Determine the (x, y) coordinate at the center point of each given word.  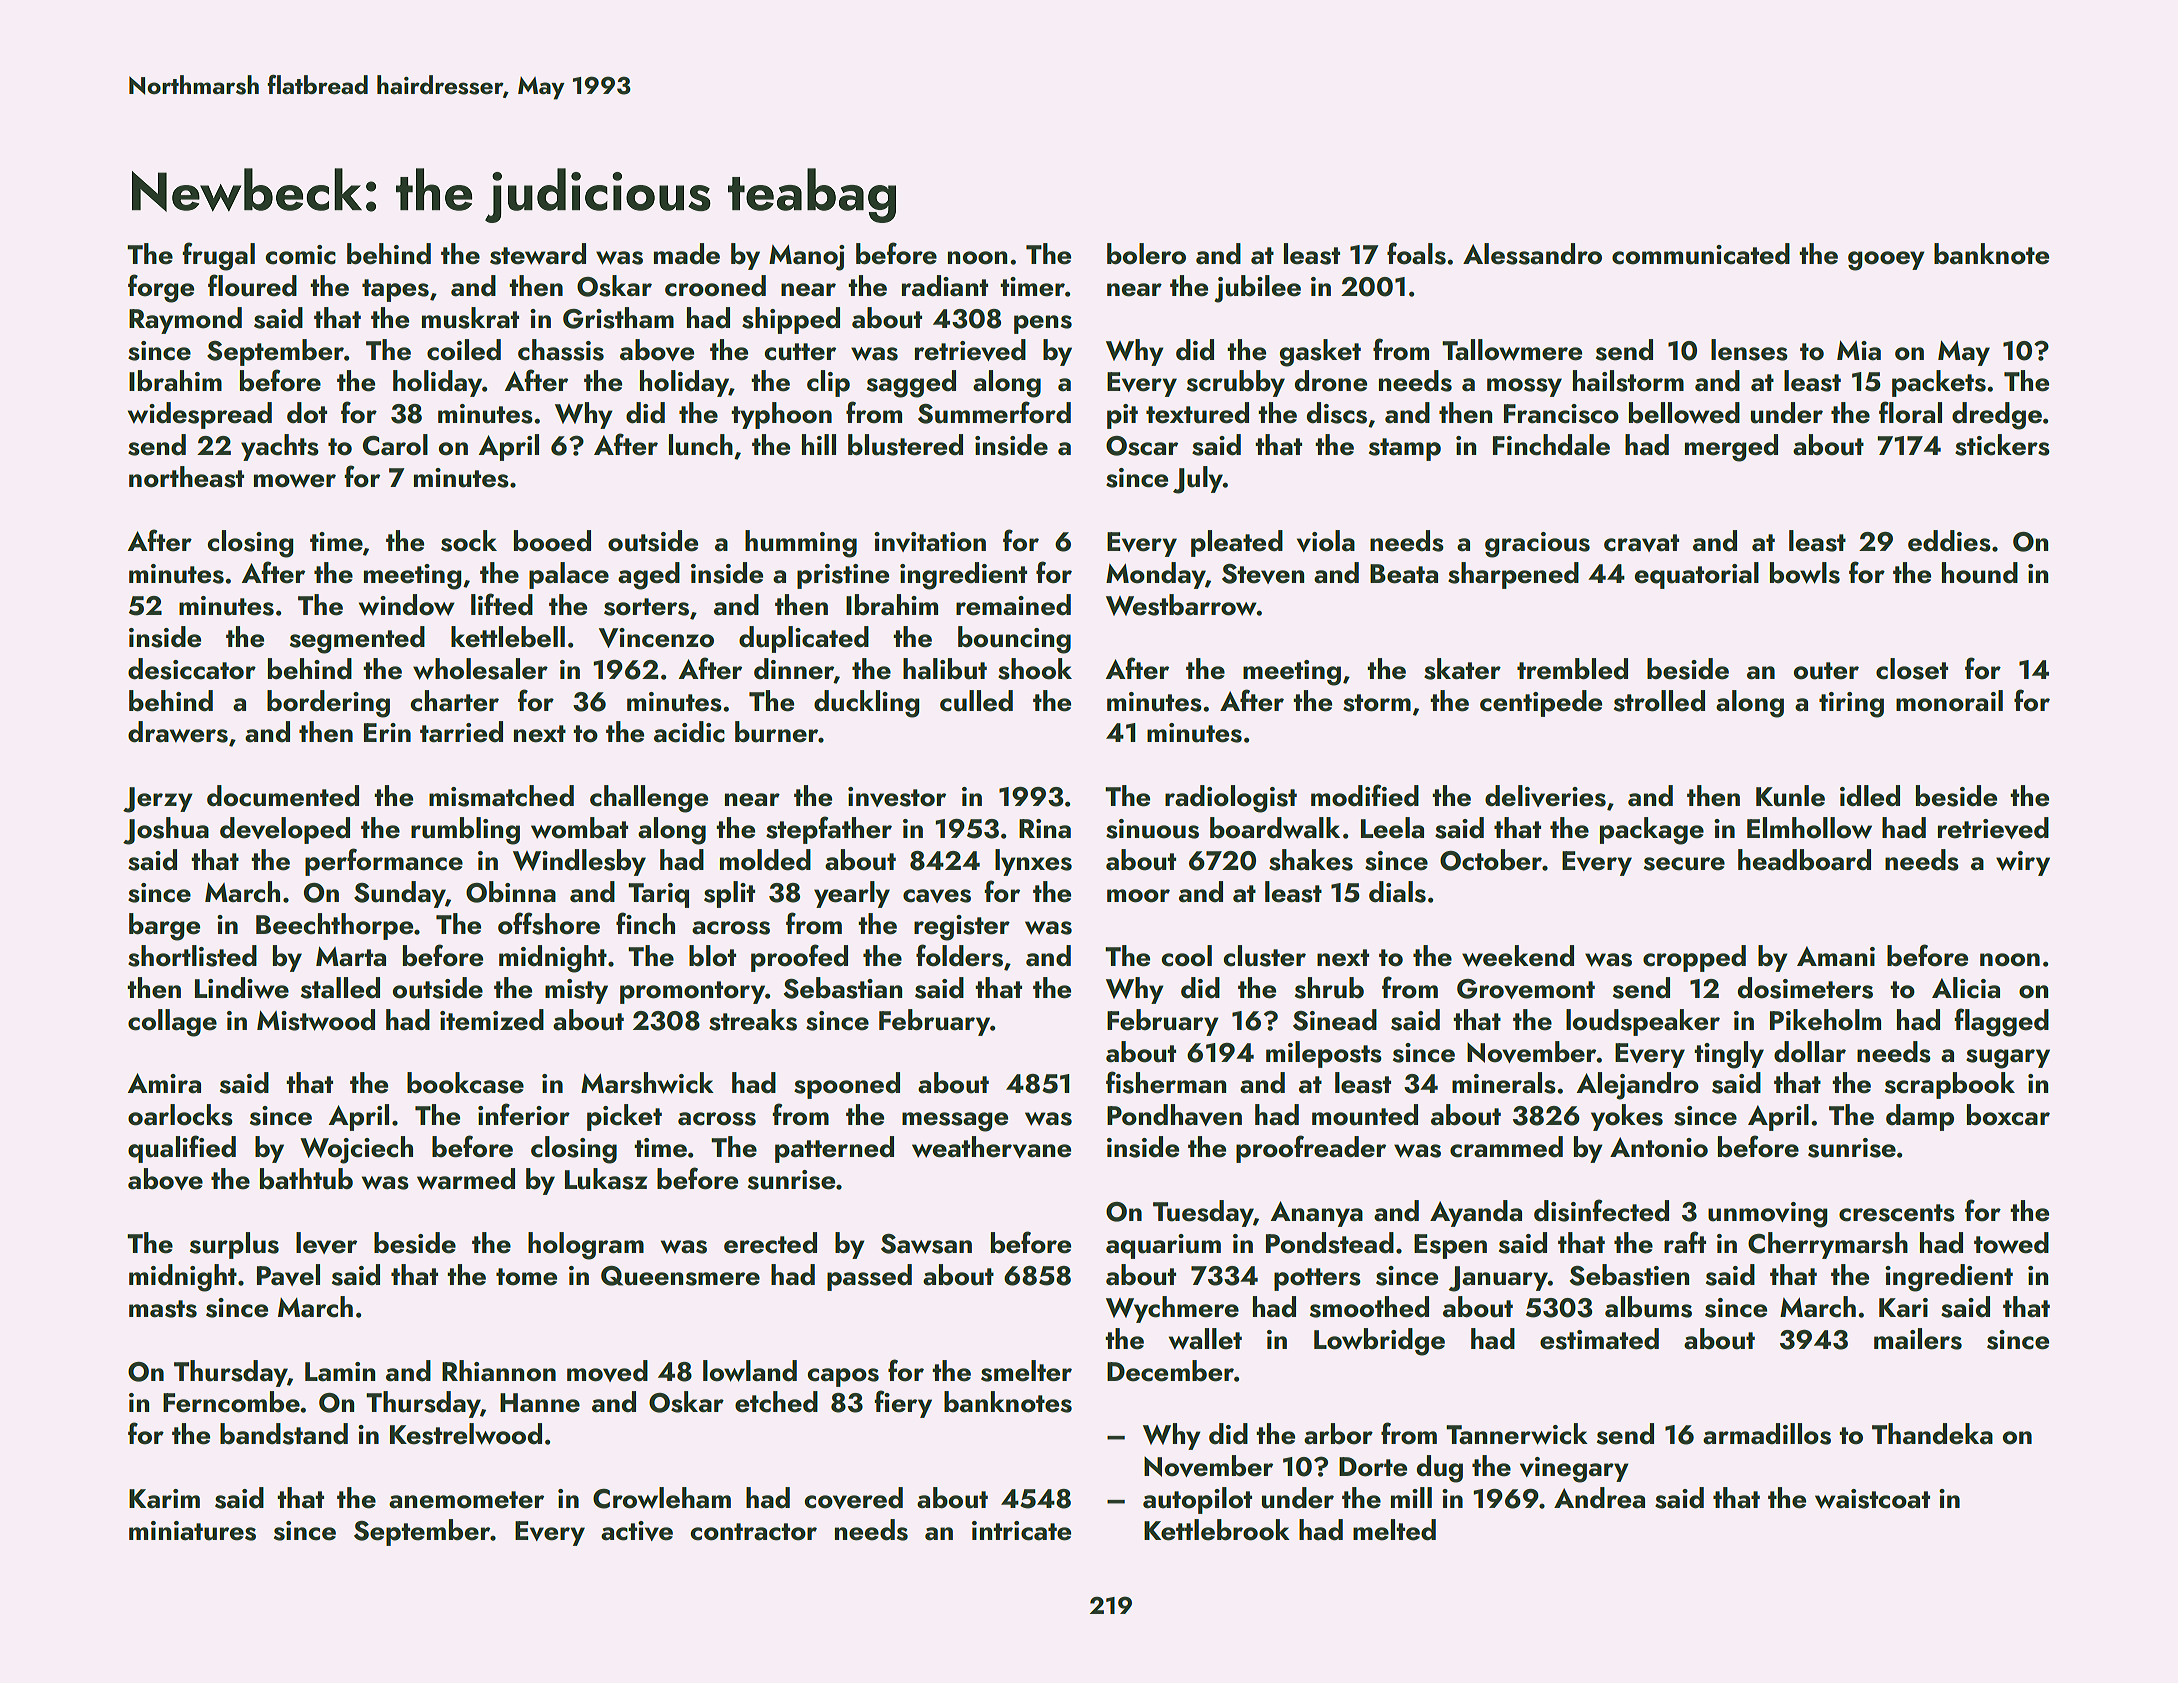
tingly (1729, 1055)
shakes (1311, 860)
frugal (218, 256)
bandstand (284, 1434)
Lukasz (606, 1179)
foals (1416, 253)
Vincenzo (656, 638)
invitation (930, 542)
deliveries (1545, 796)
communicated (1701, 254)
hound (1980, 573)
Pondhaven (1174, 1115)
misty (576, 991)
